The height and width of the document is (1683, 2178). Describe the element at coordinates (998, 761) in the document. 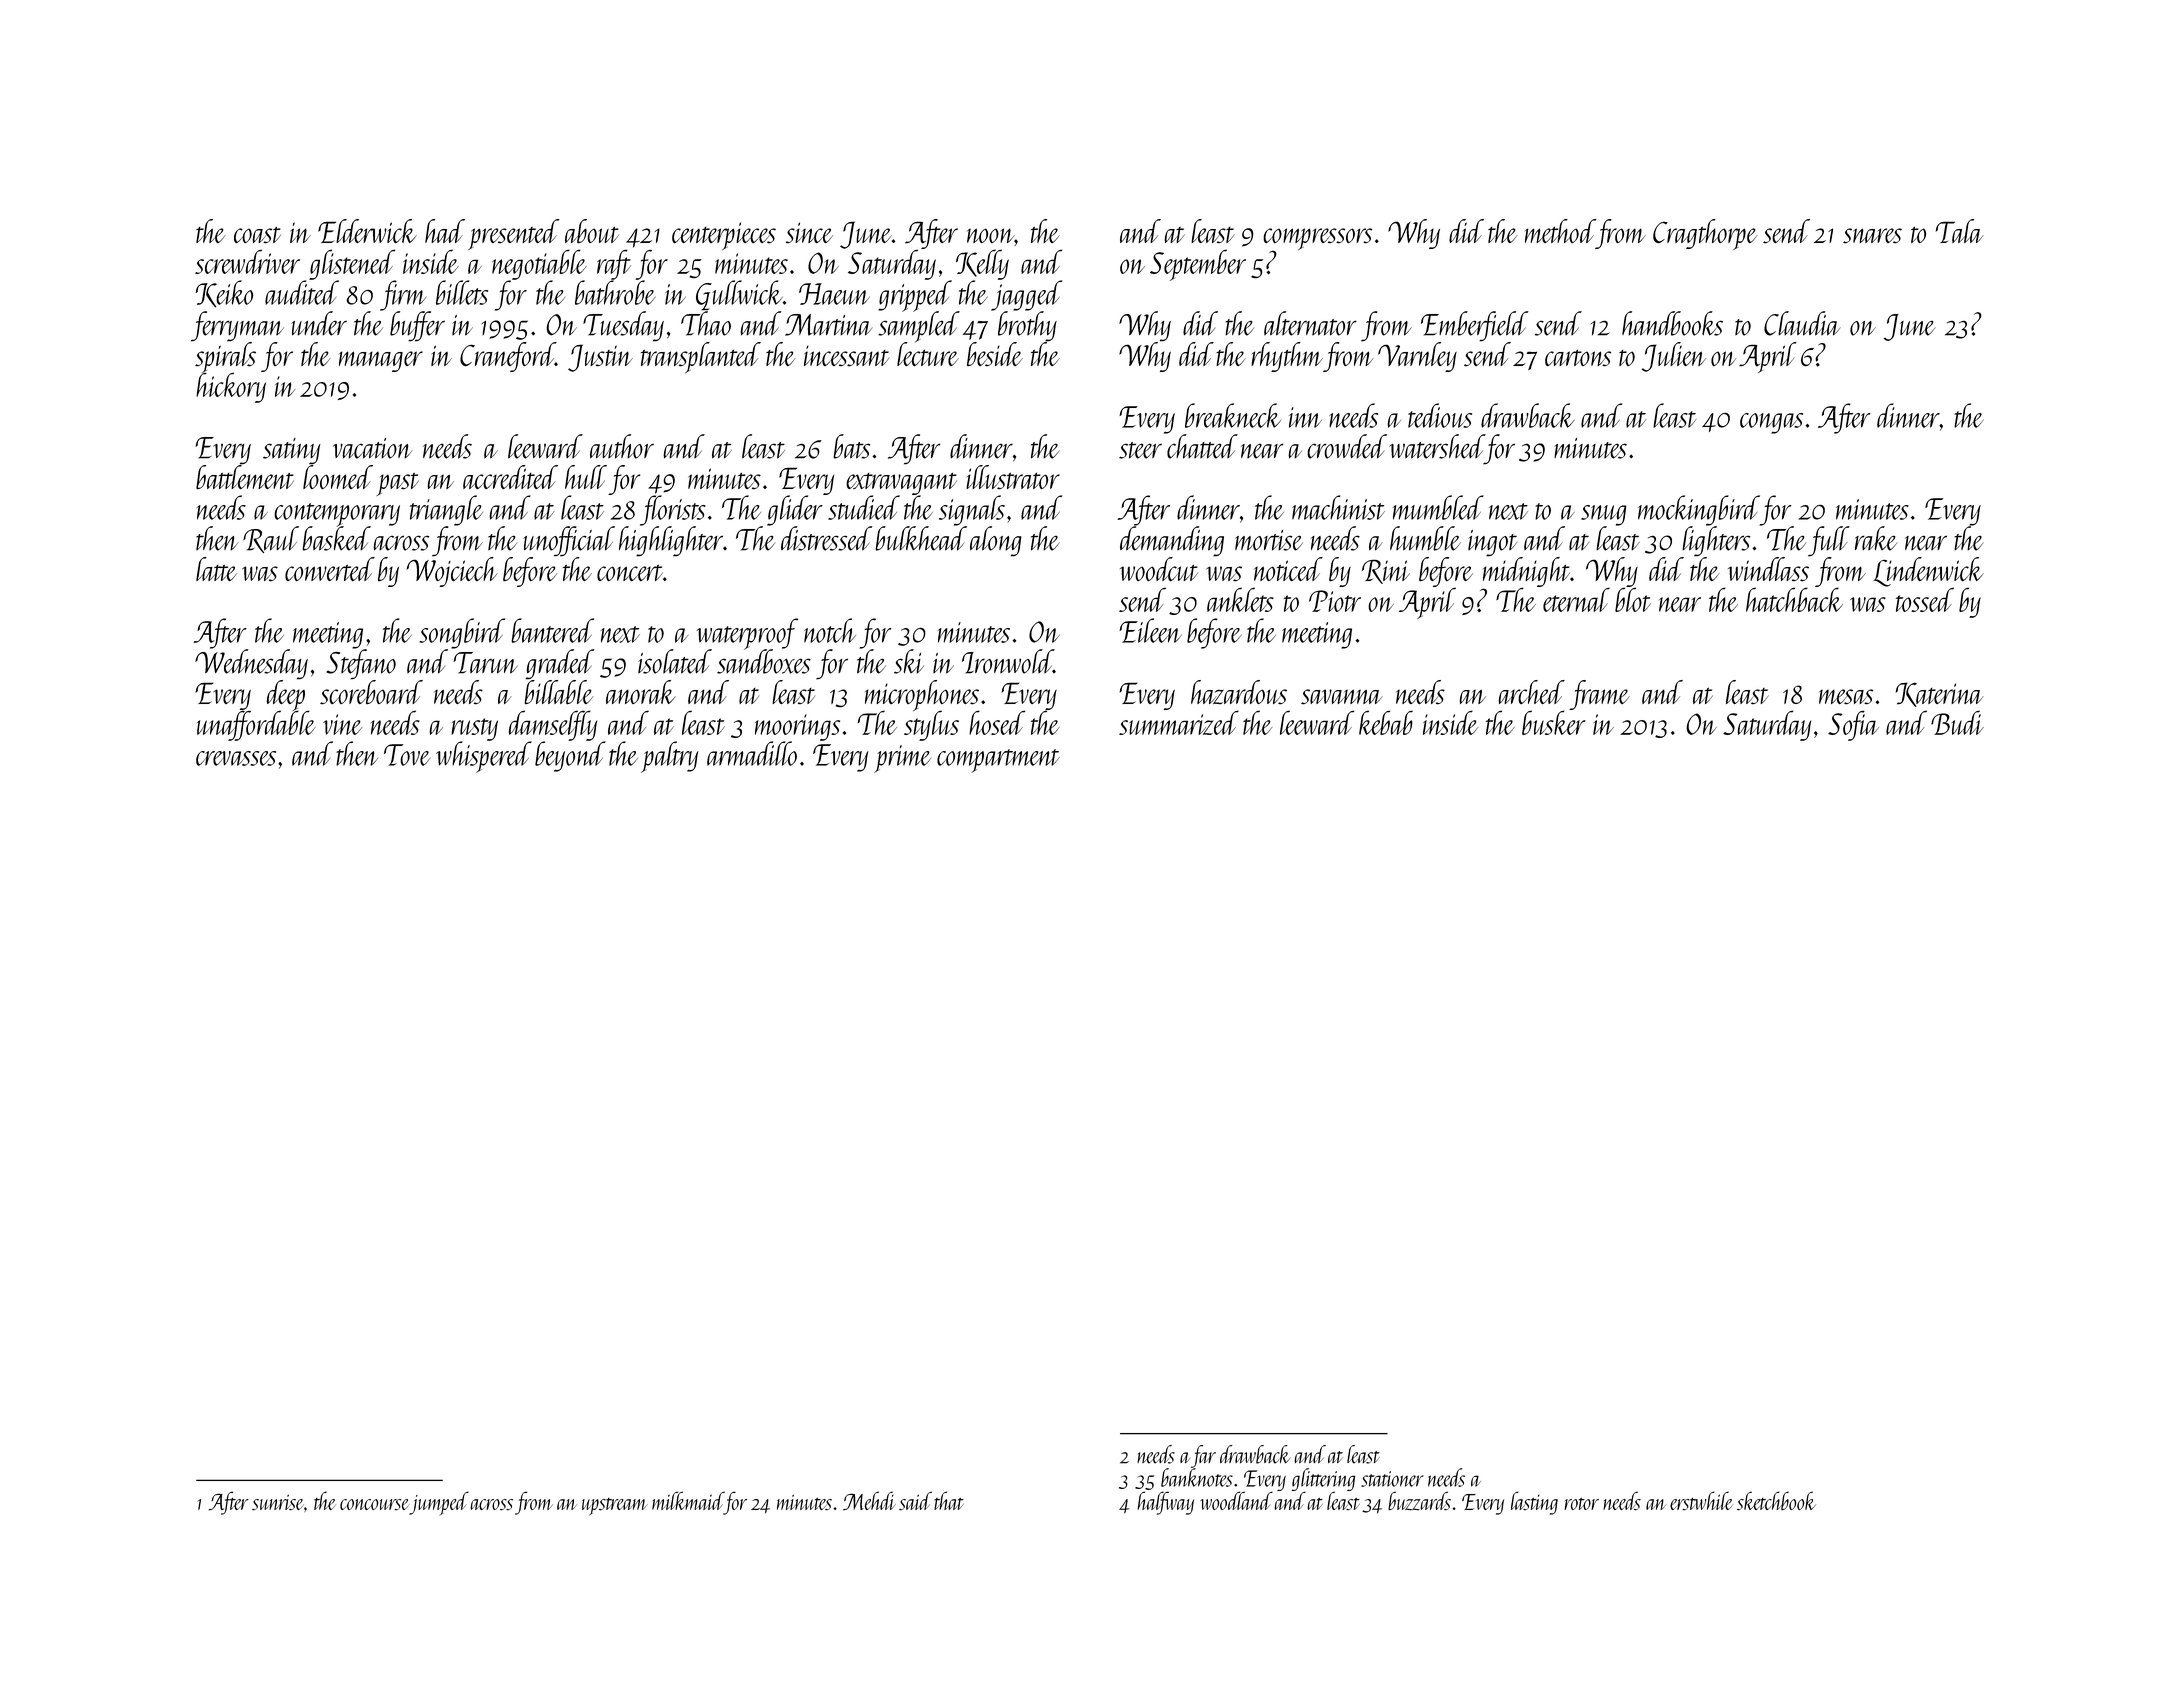

I see `compartment` at that location.
